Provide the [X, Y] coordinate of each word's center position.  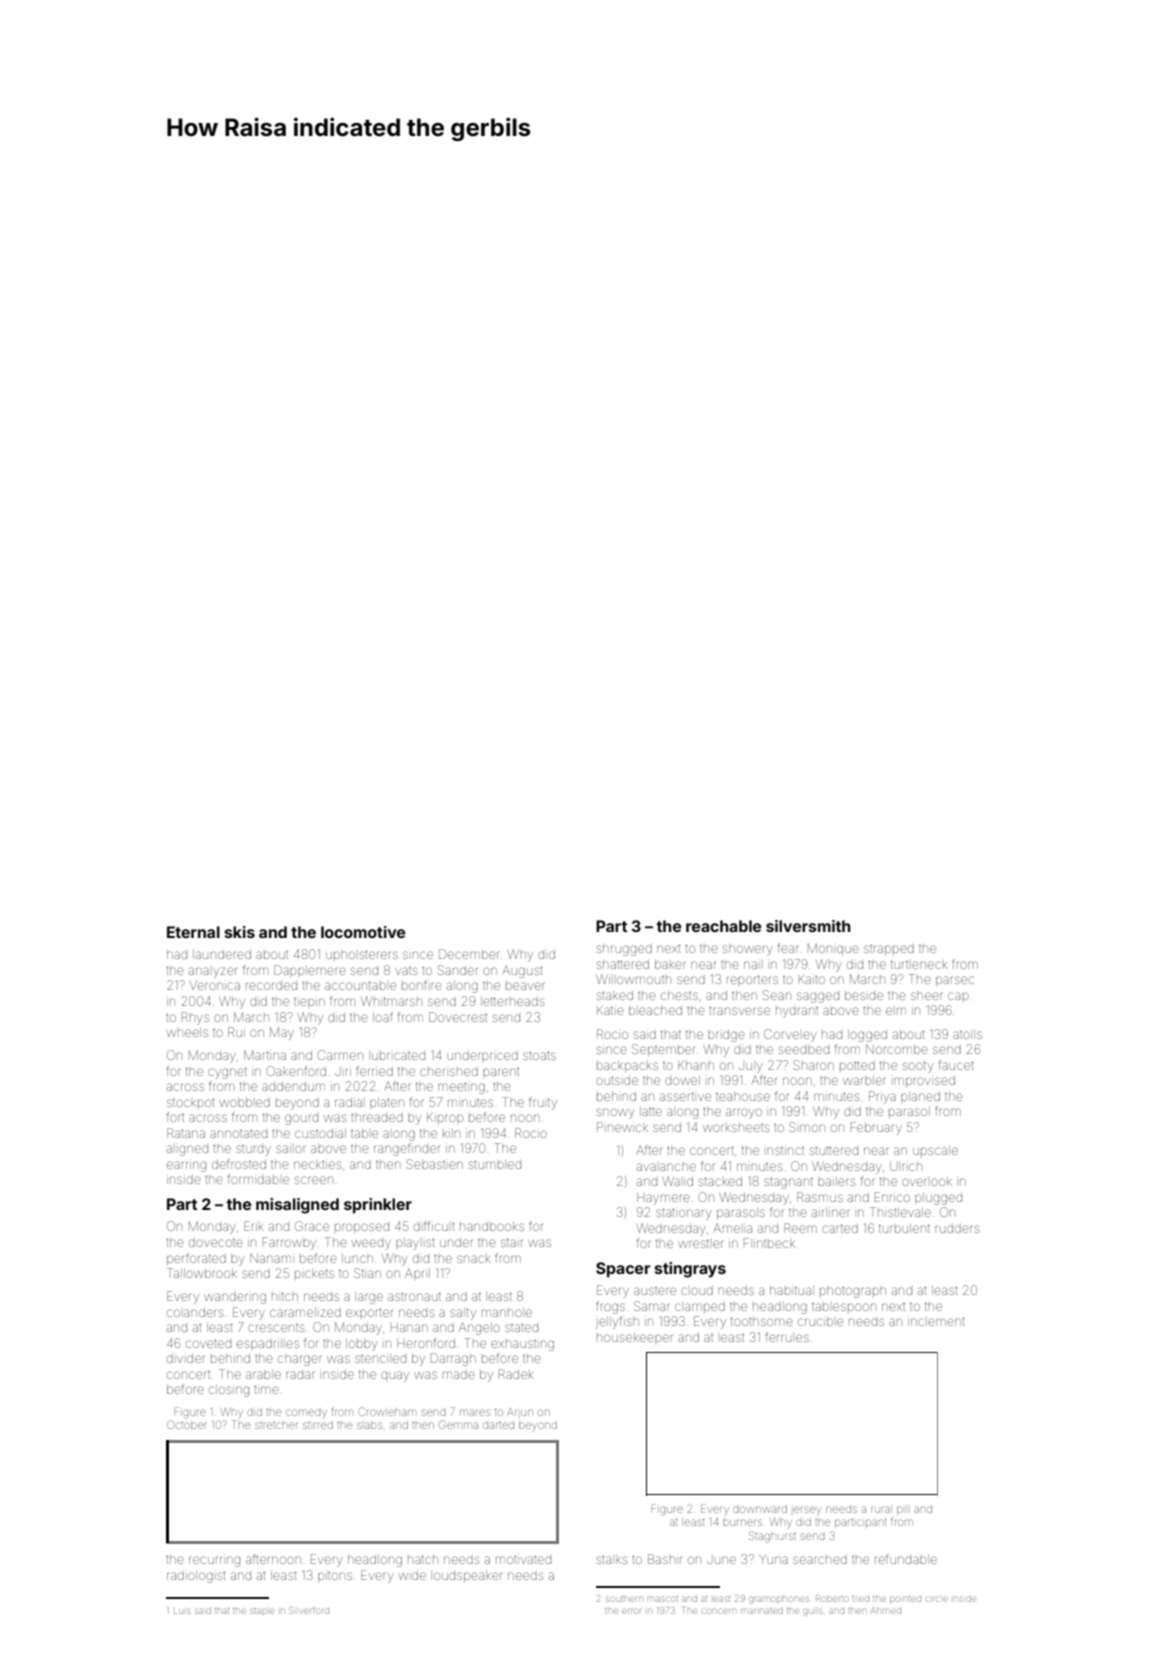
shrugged [624, 950]
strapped [889, 949]
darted [498, 1425]
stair [511, 1242]
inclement [936, 1322]
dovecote [215, 1242]
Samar [651, 1306]
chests [679, 995]
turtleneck [919, 964]
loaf [383, 1017]
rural [881, 1509]
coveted [208, 1344]
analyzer [213, 972]
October [186, 1424]
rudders [957, 1228]
